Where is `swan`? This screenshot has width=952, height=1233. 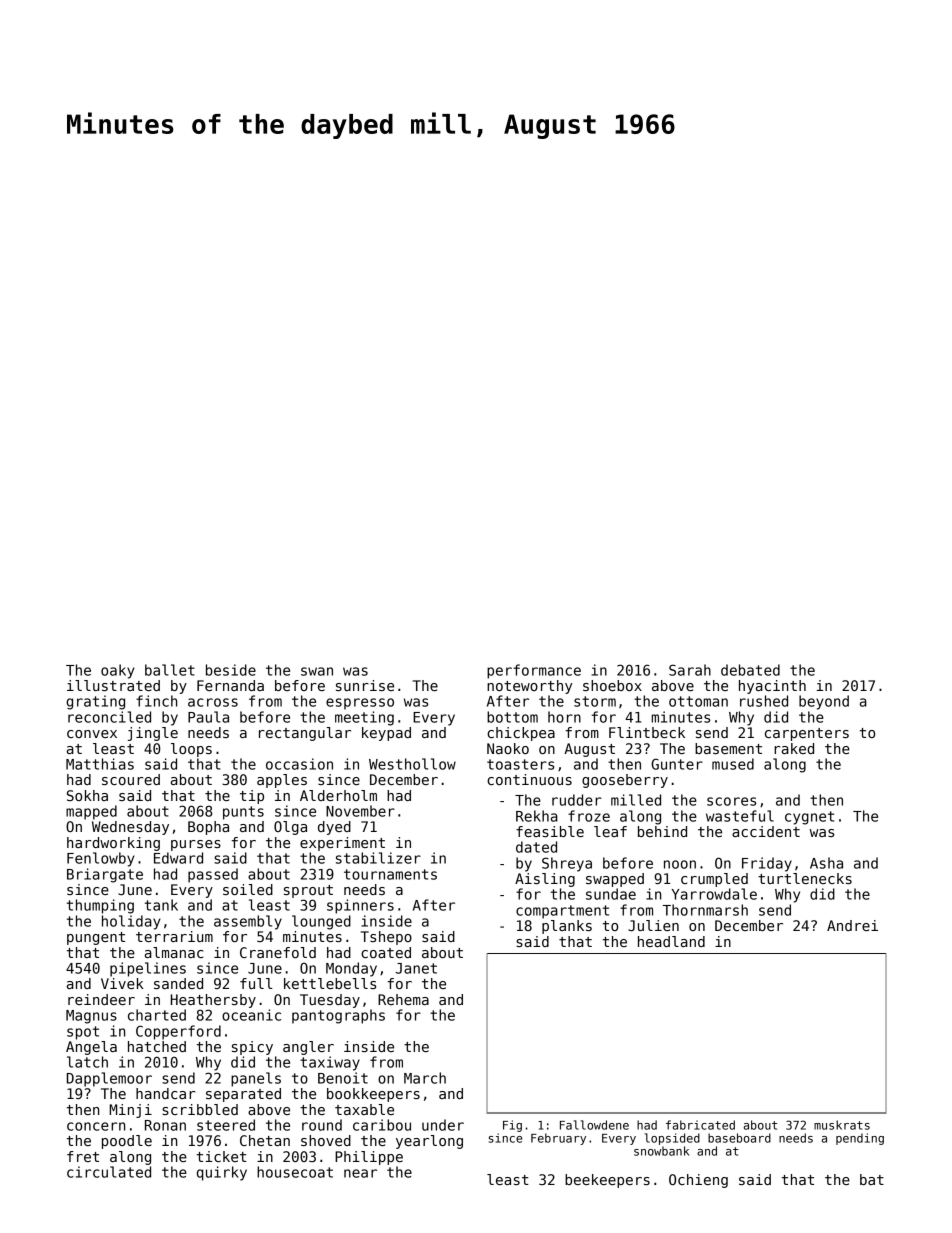
swan is located at coordinates (317, 671).
